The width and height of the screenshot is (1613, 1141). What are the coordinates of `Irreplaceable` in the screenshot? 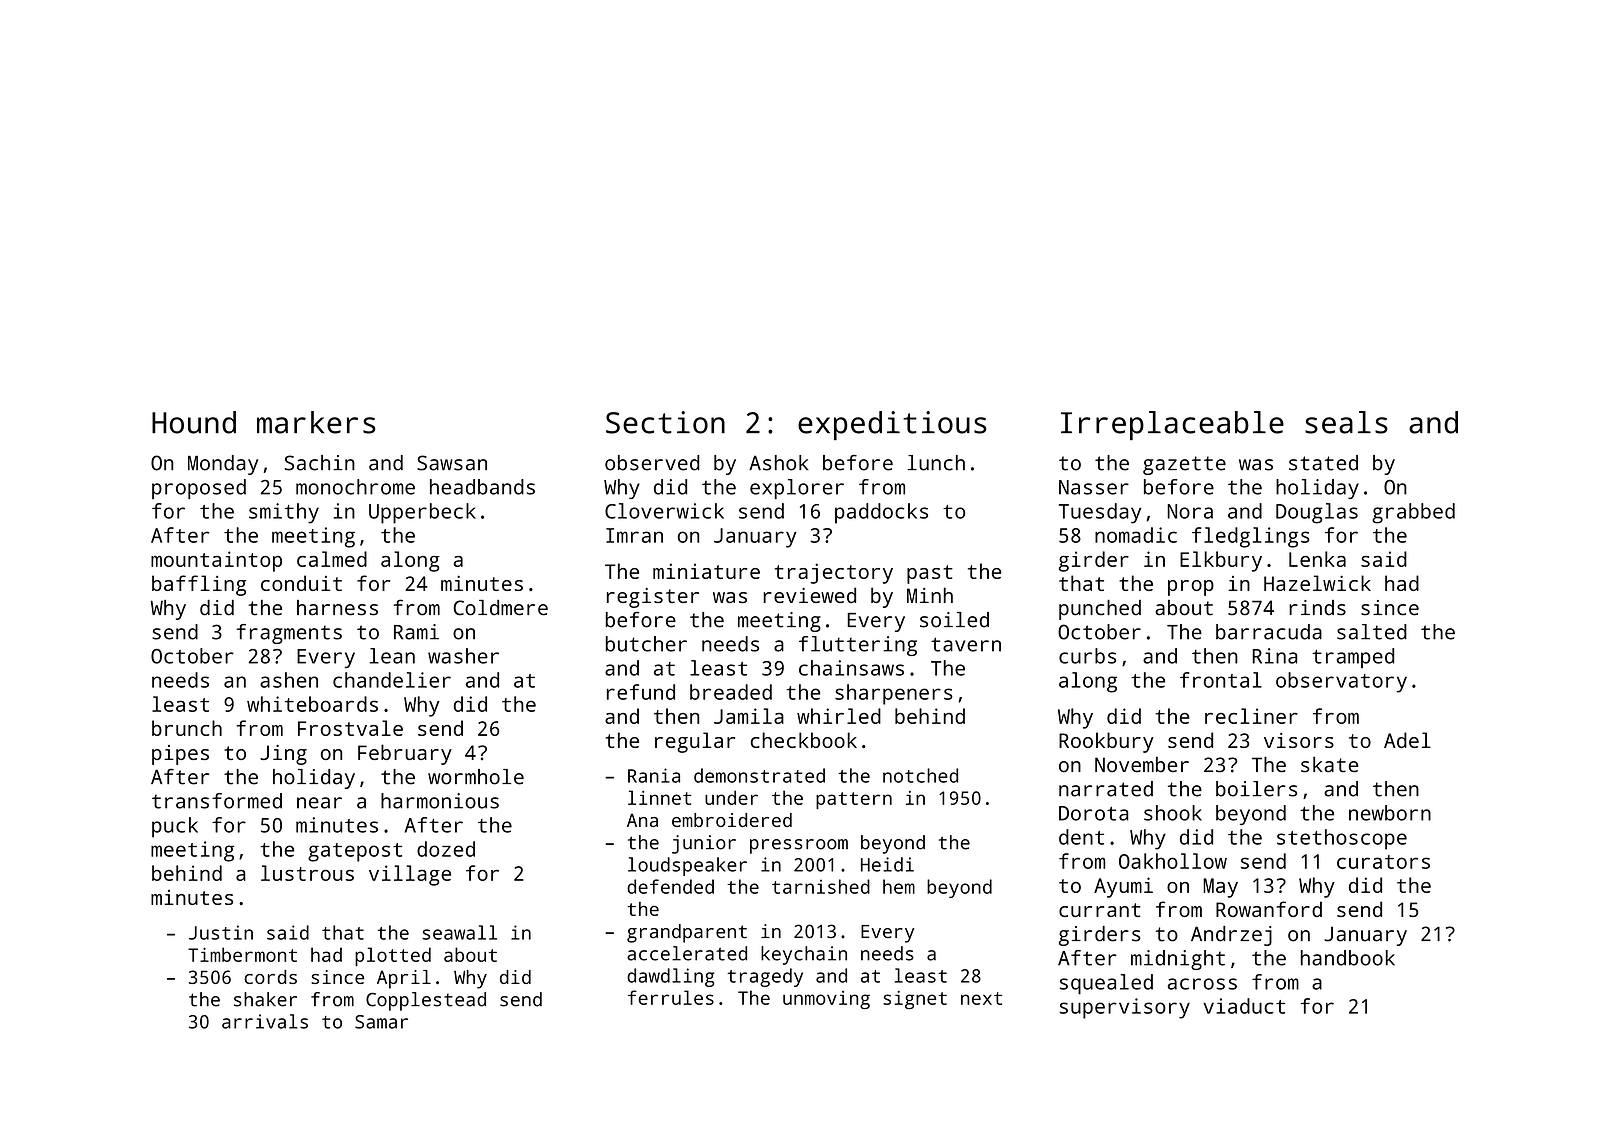 It's located at (1172, 425).
